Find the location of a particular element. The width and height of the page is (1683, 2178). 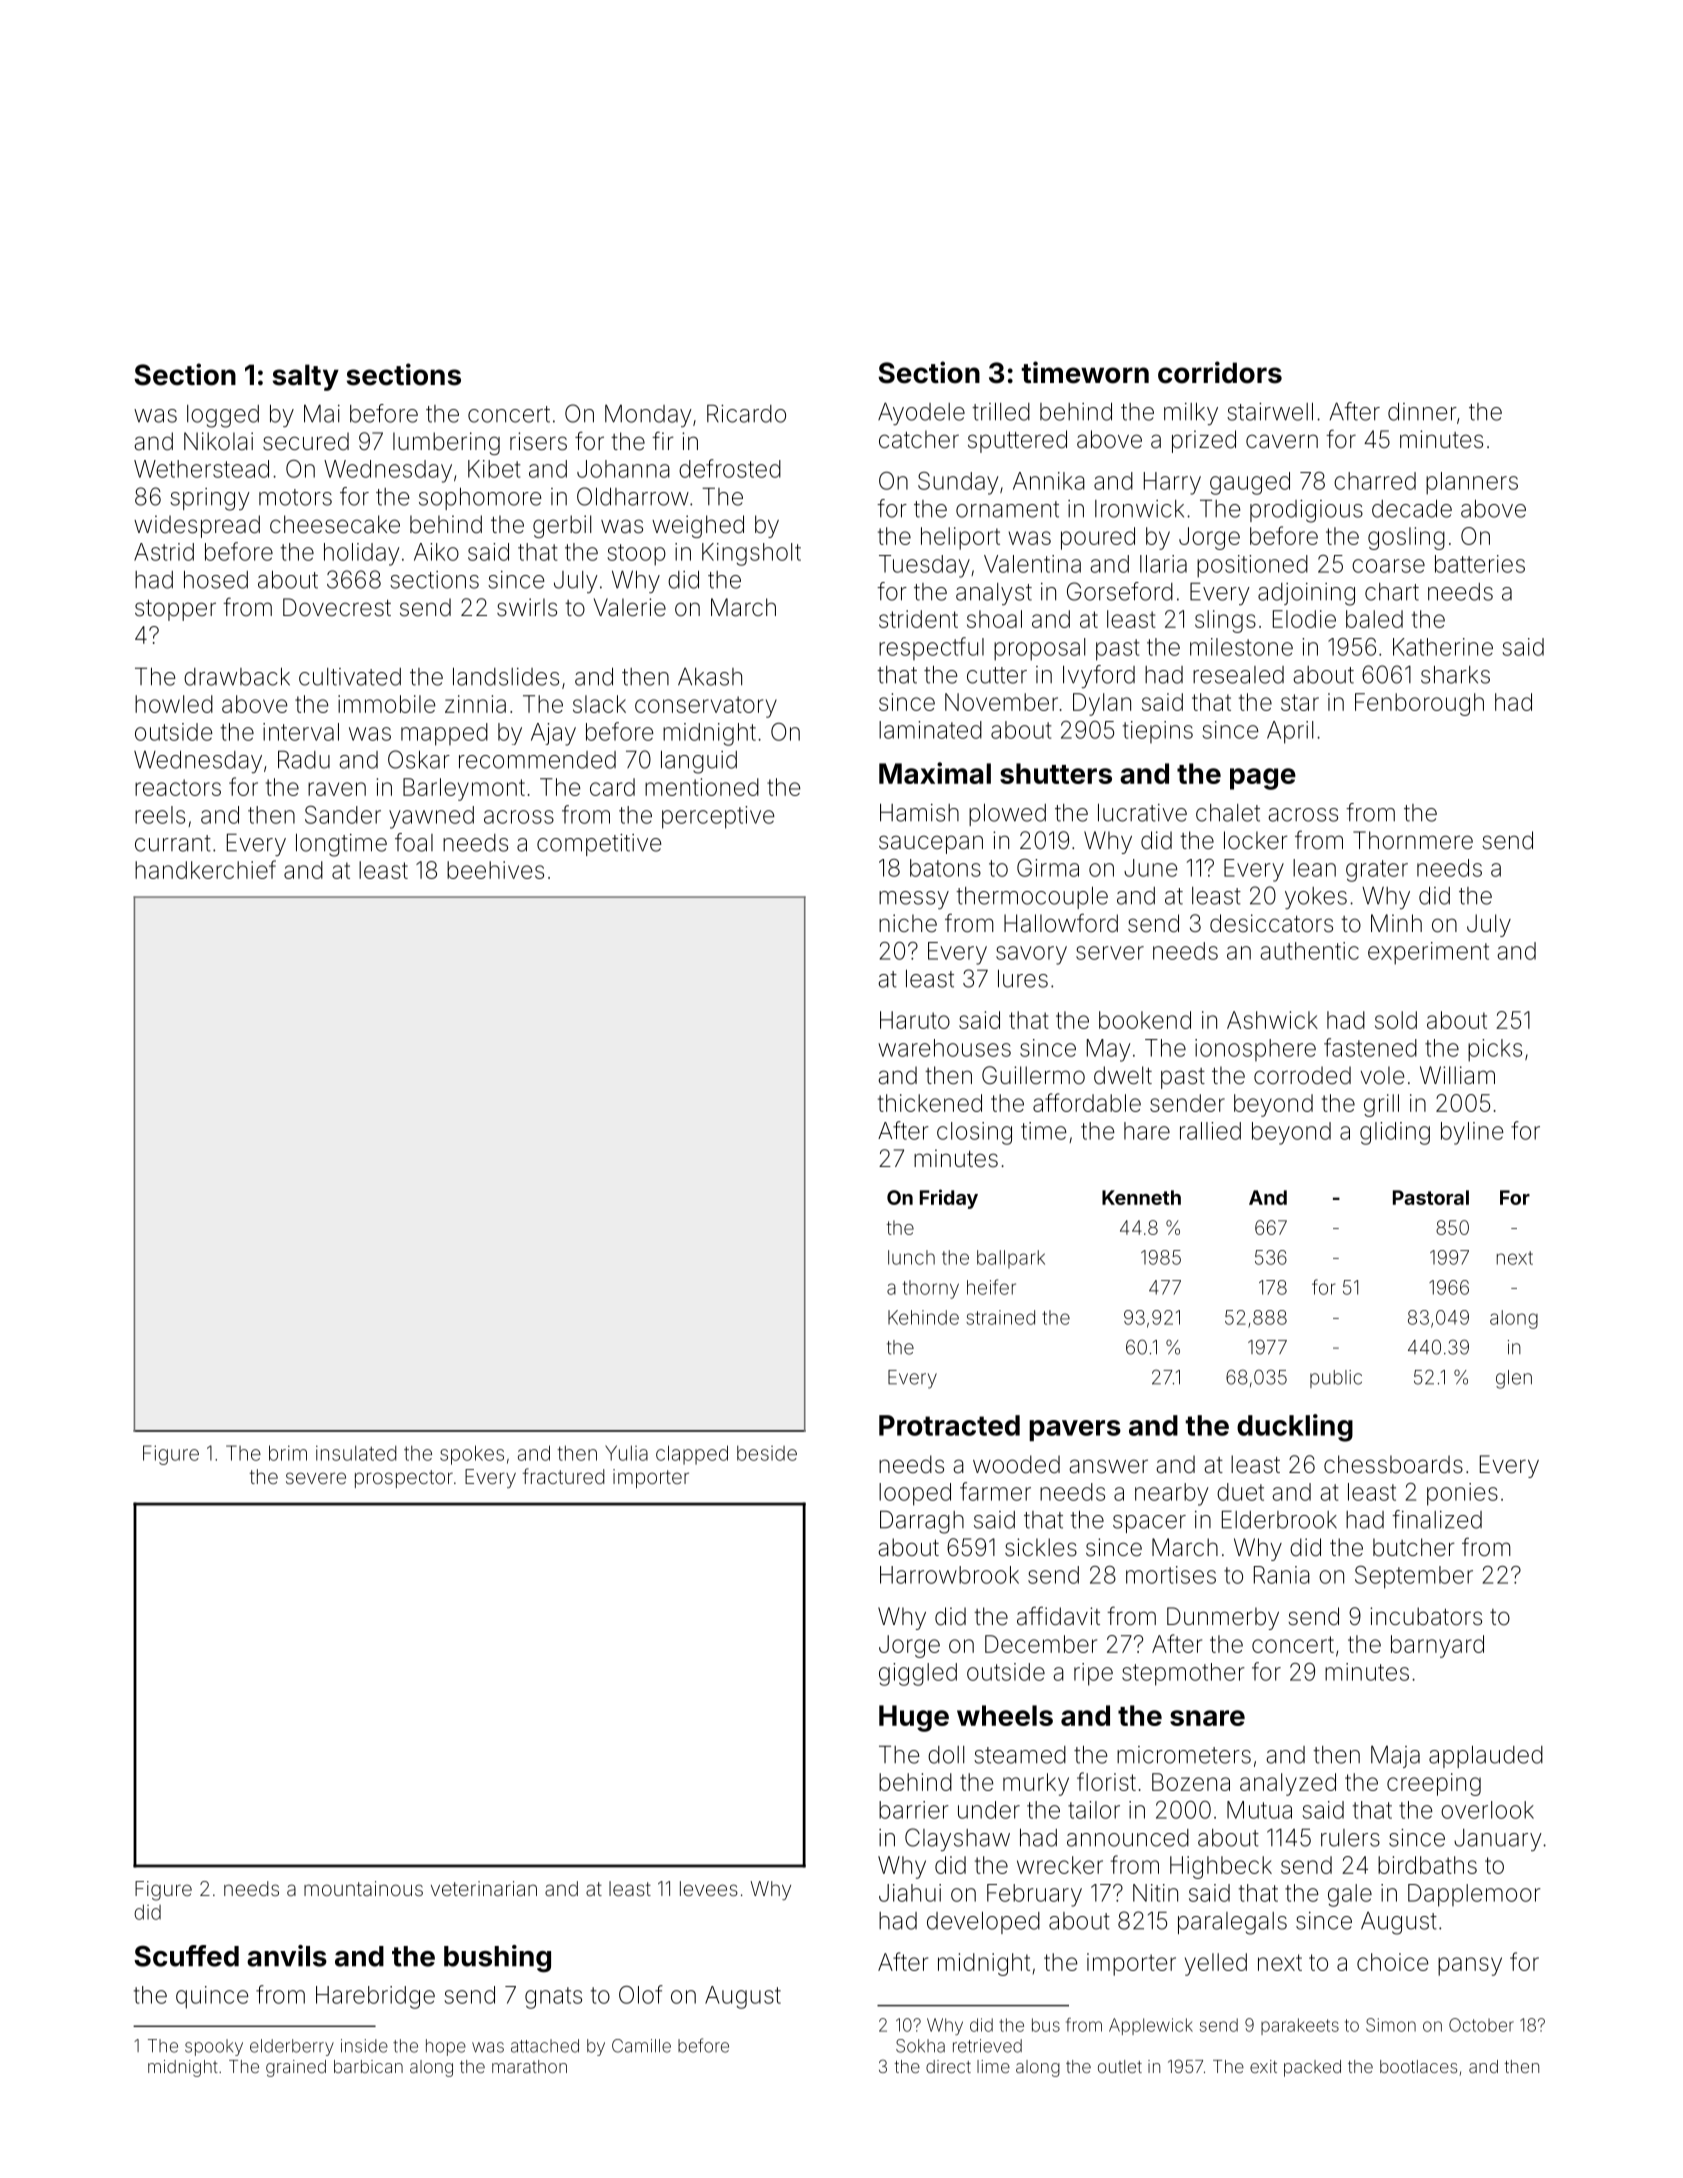

closing is located at coordinates (974, 1133).
